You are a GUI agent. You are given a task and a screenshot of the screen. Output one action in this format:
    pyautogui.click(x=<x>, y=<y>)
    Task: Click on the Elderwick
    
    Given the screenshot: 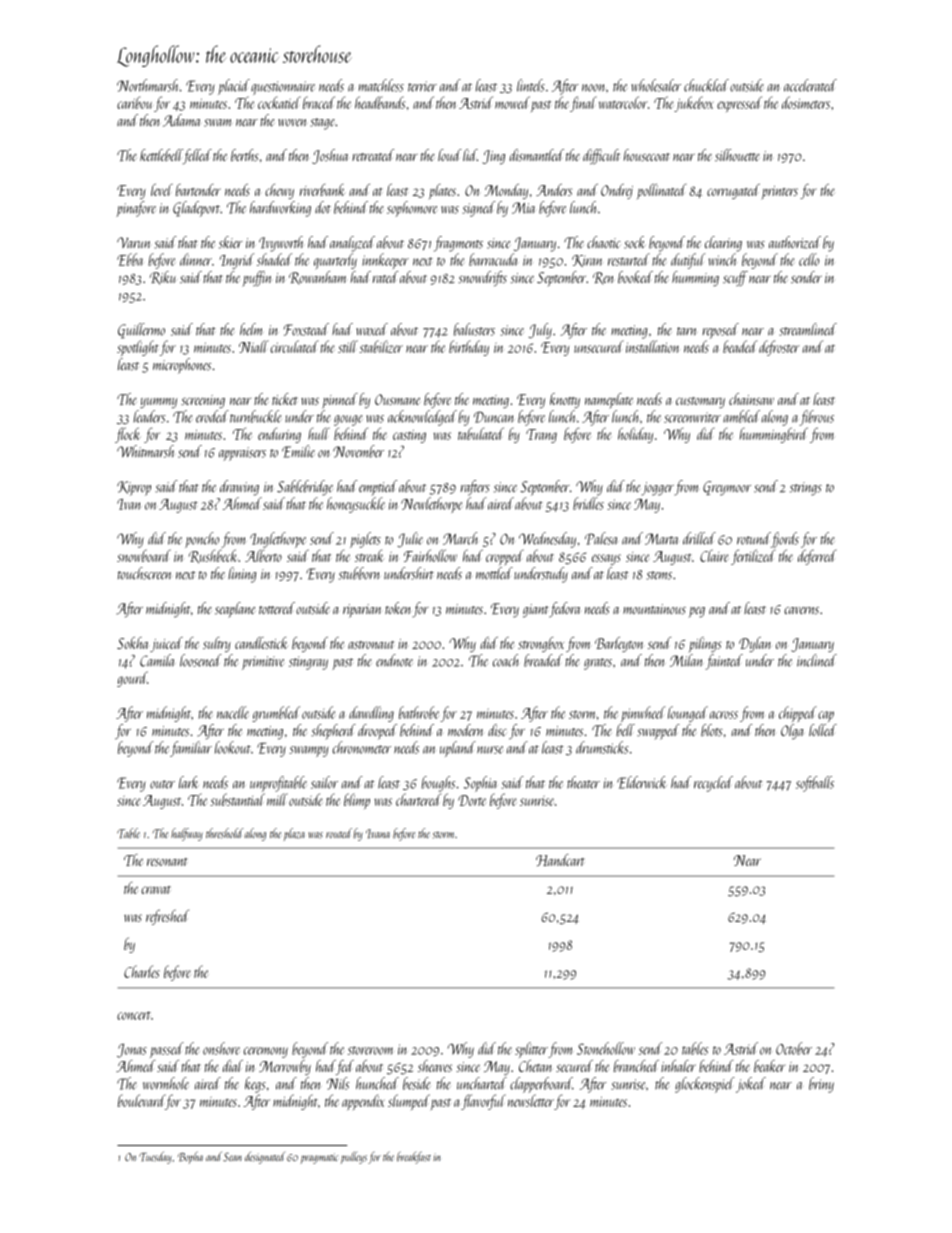 What is the action you would take?
    pyautogui.click(x=642, y=782)
